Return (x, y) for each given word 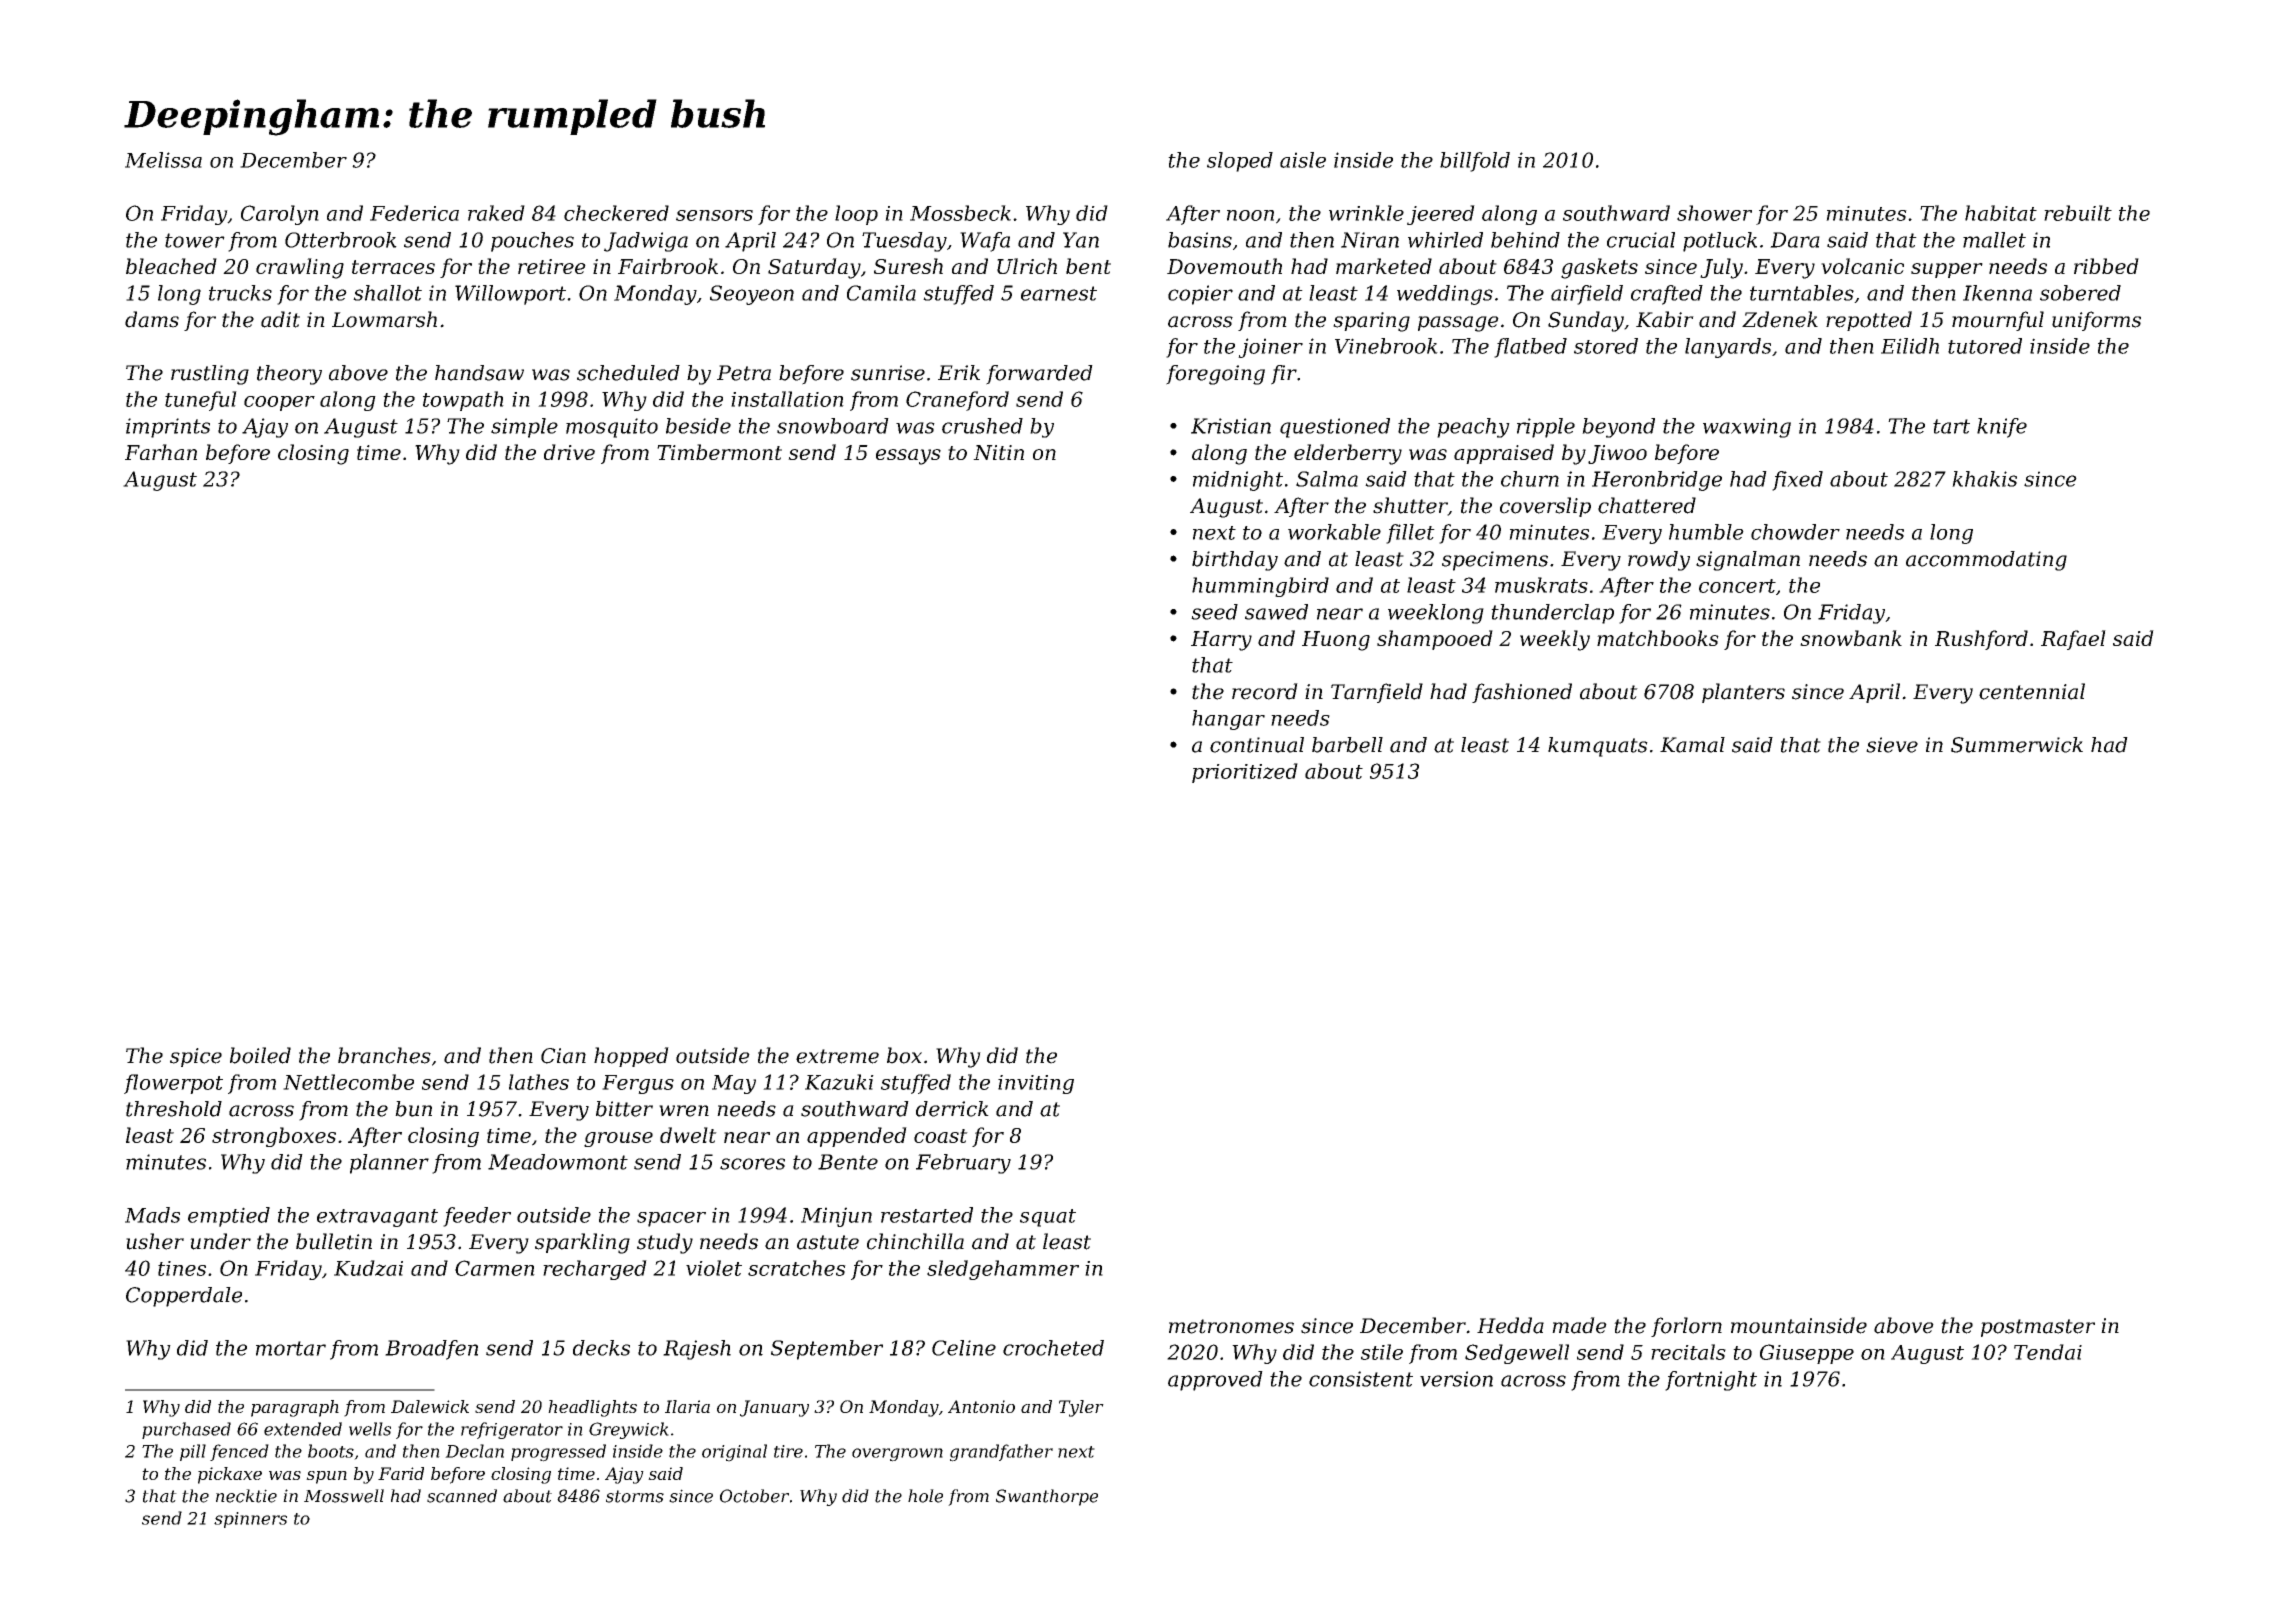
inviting (1036, 1084)
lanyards (1728, 348)
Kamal (1692, 745)
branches (384, 1055)
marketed (1384, 266)
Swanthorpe (1047, 1497)
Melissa (163, 160)
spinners (250, 1520)
